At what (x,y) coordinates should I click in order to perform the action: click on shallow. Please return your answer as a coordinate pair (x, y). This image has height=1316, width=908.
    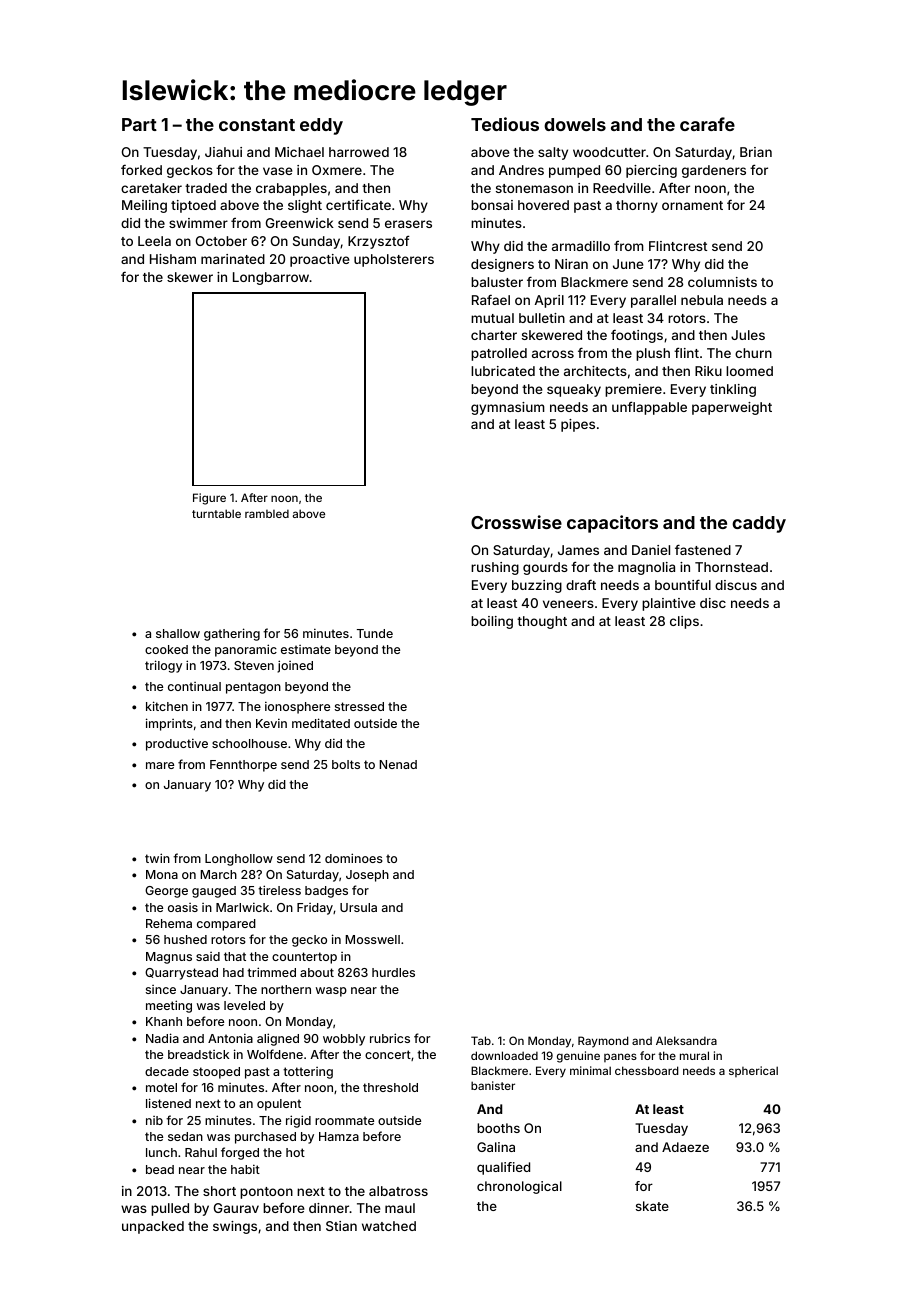
    Looking at the image, I should click on (178, 633).
